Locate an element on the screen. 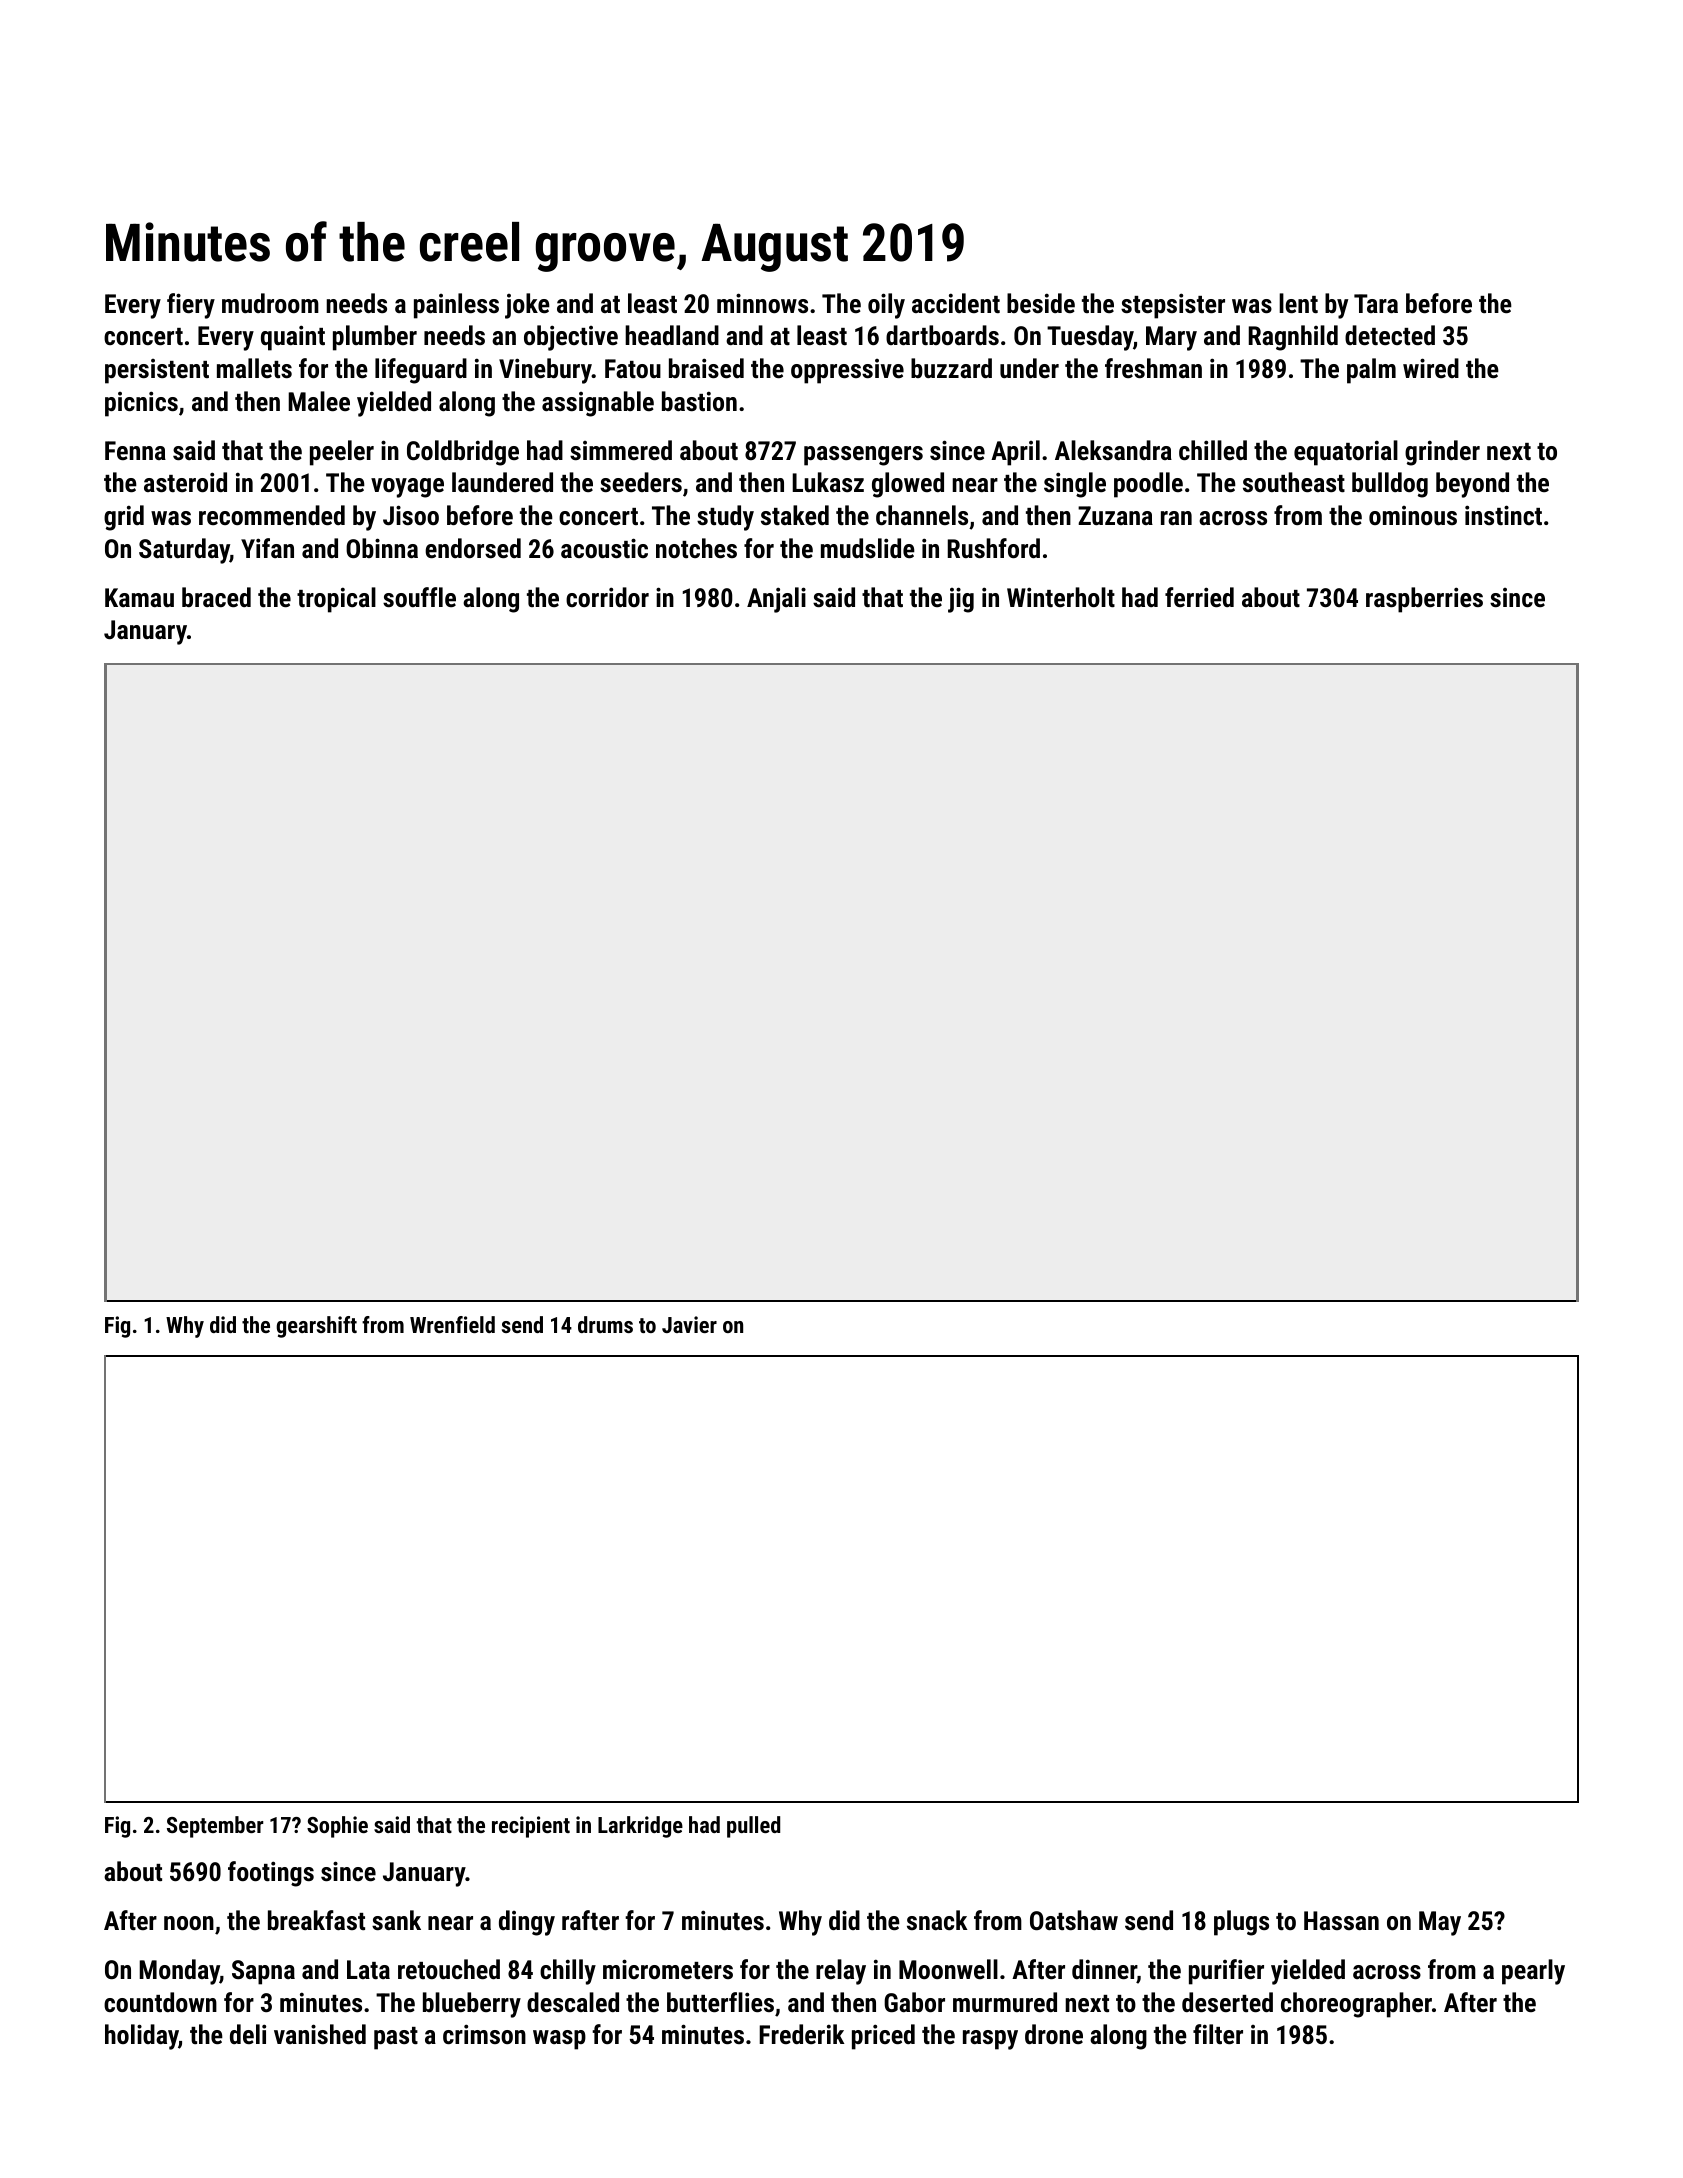 The image size is (1683, 2178). Kamau is located at coordinates (139, 597).
